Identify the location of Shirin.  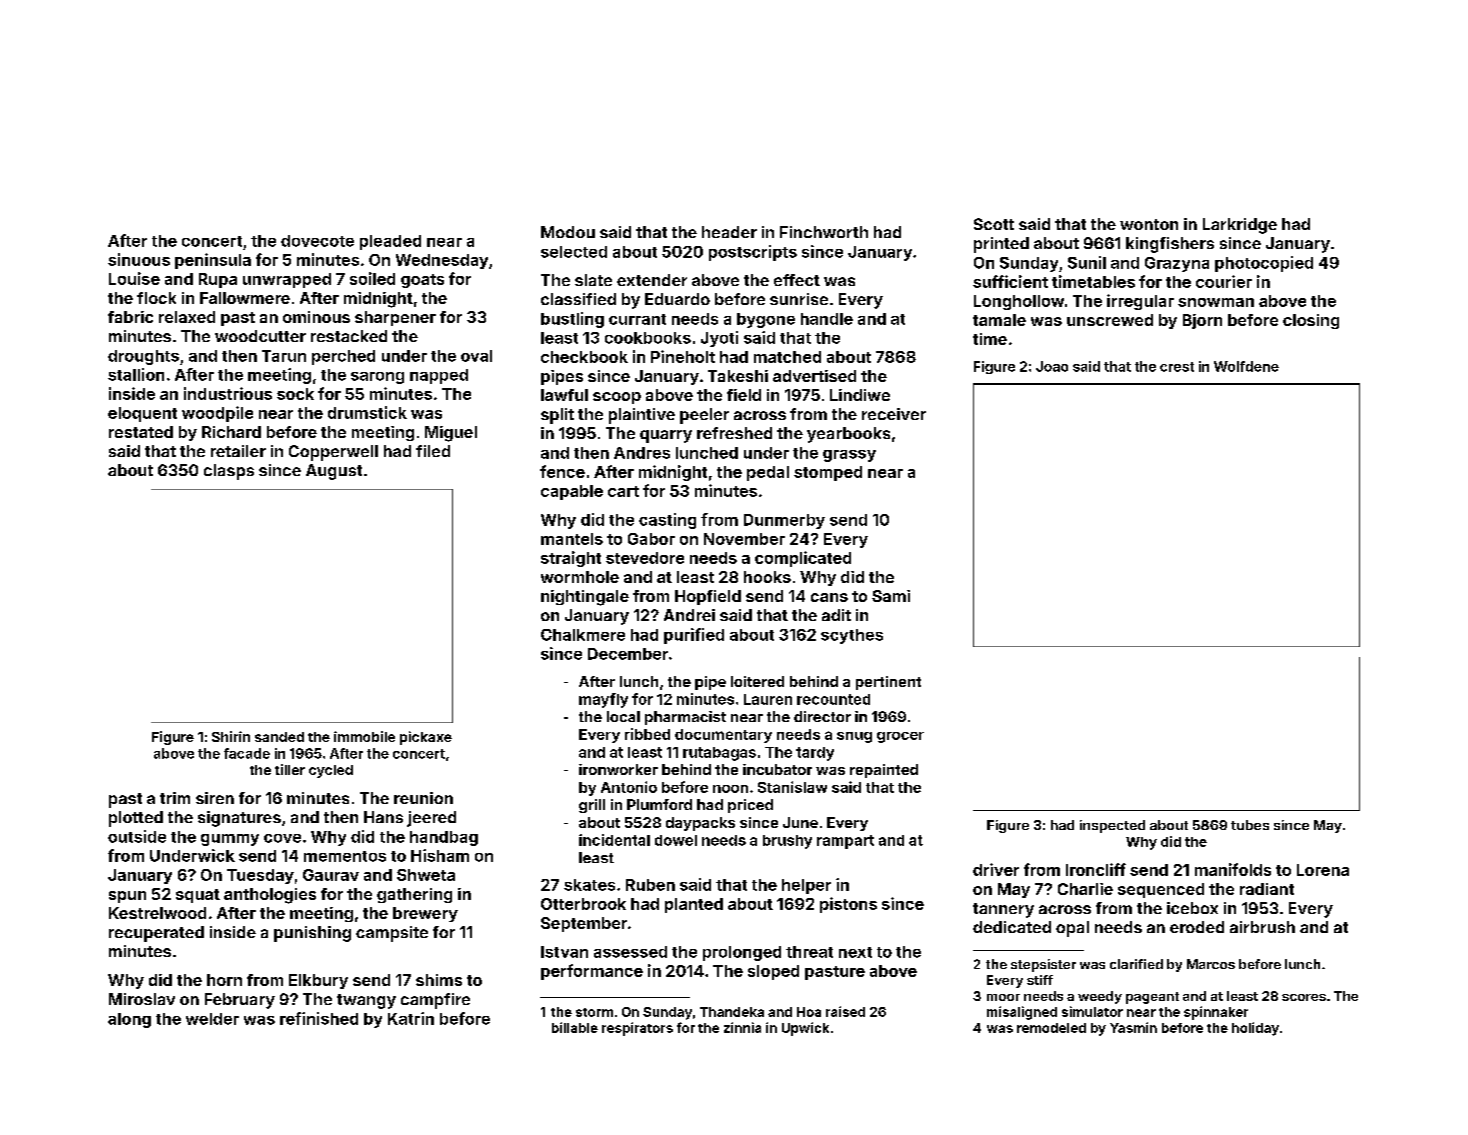
(231, 736).
